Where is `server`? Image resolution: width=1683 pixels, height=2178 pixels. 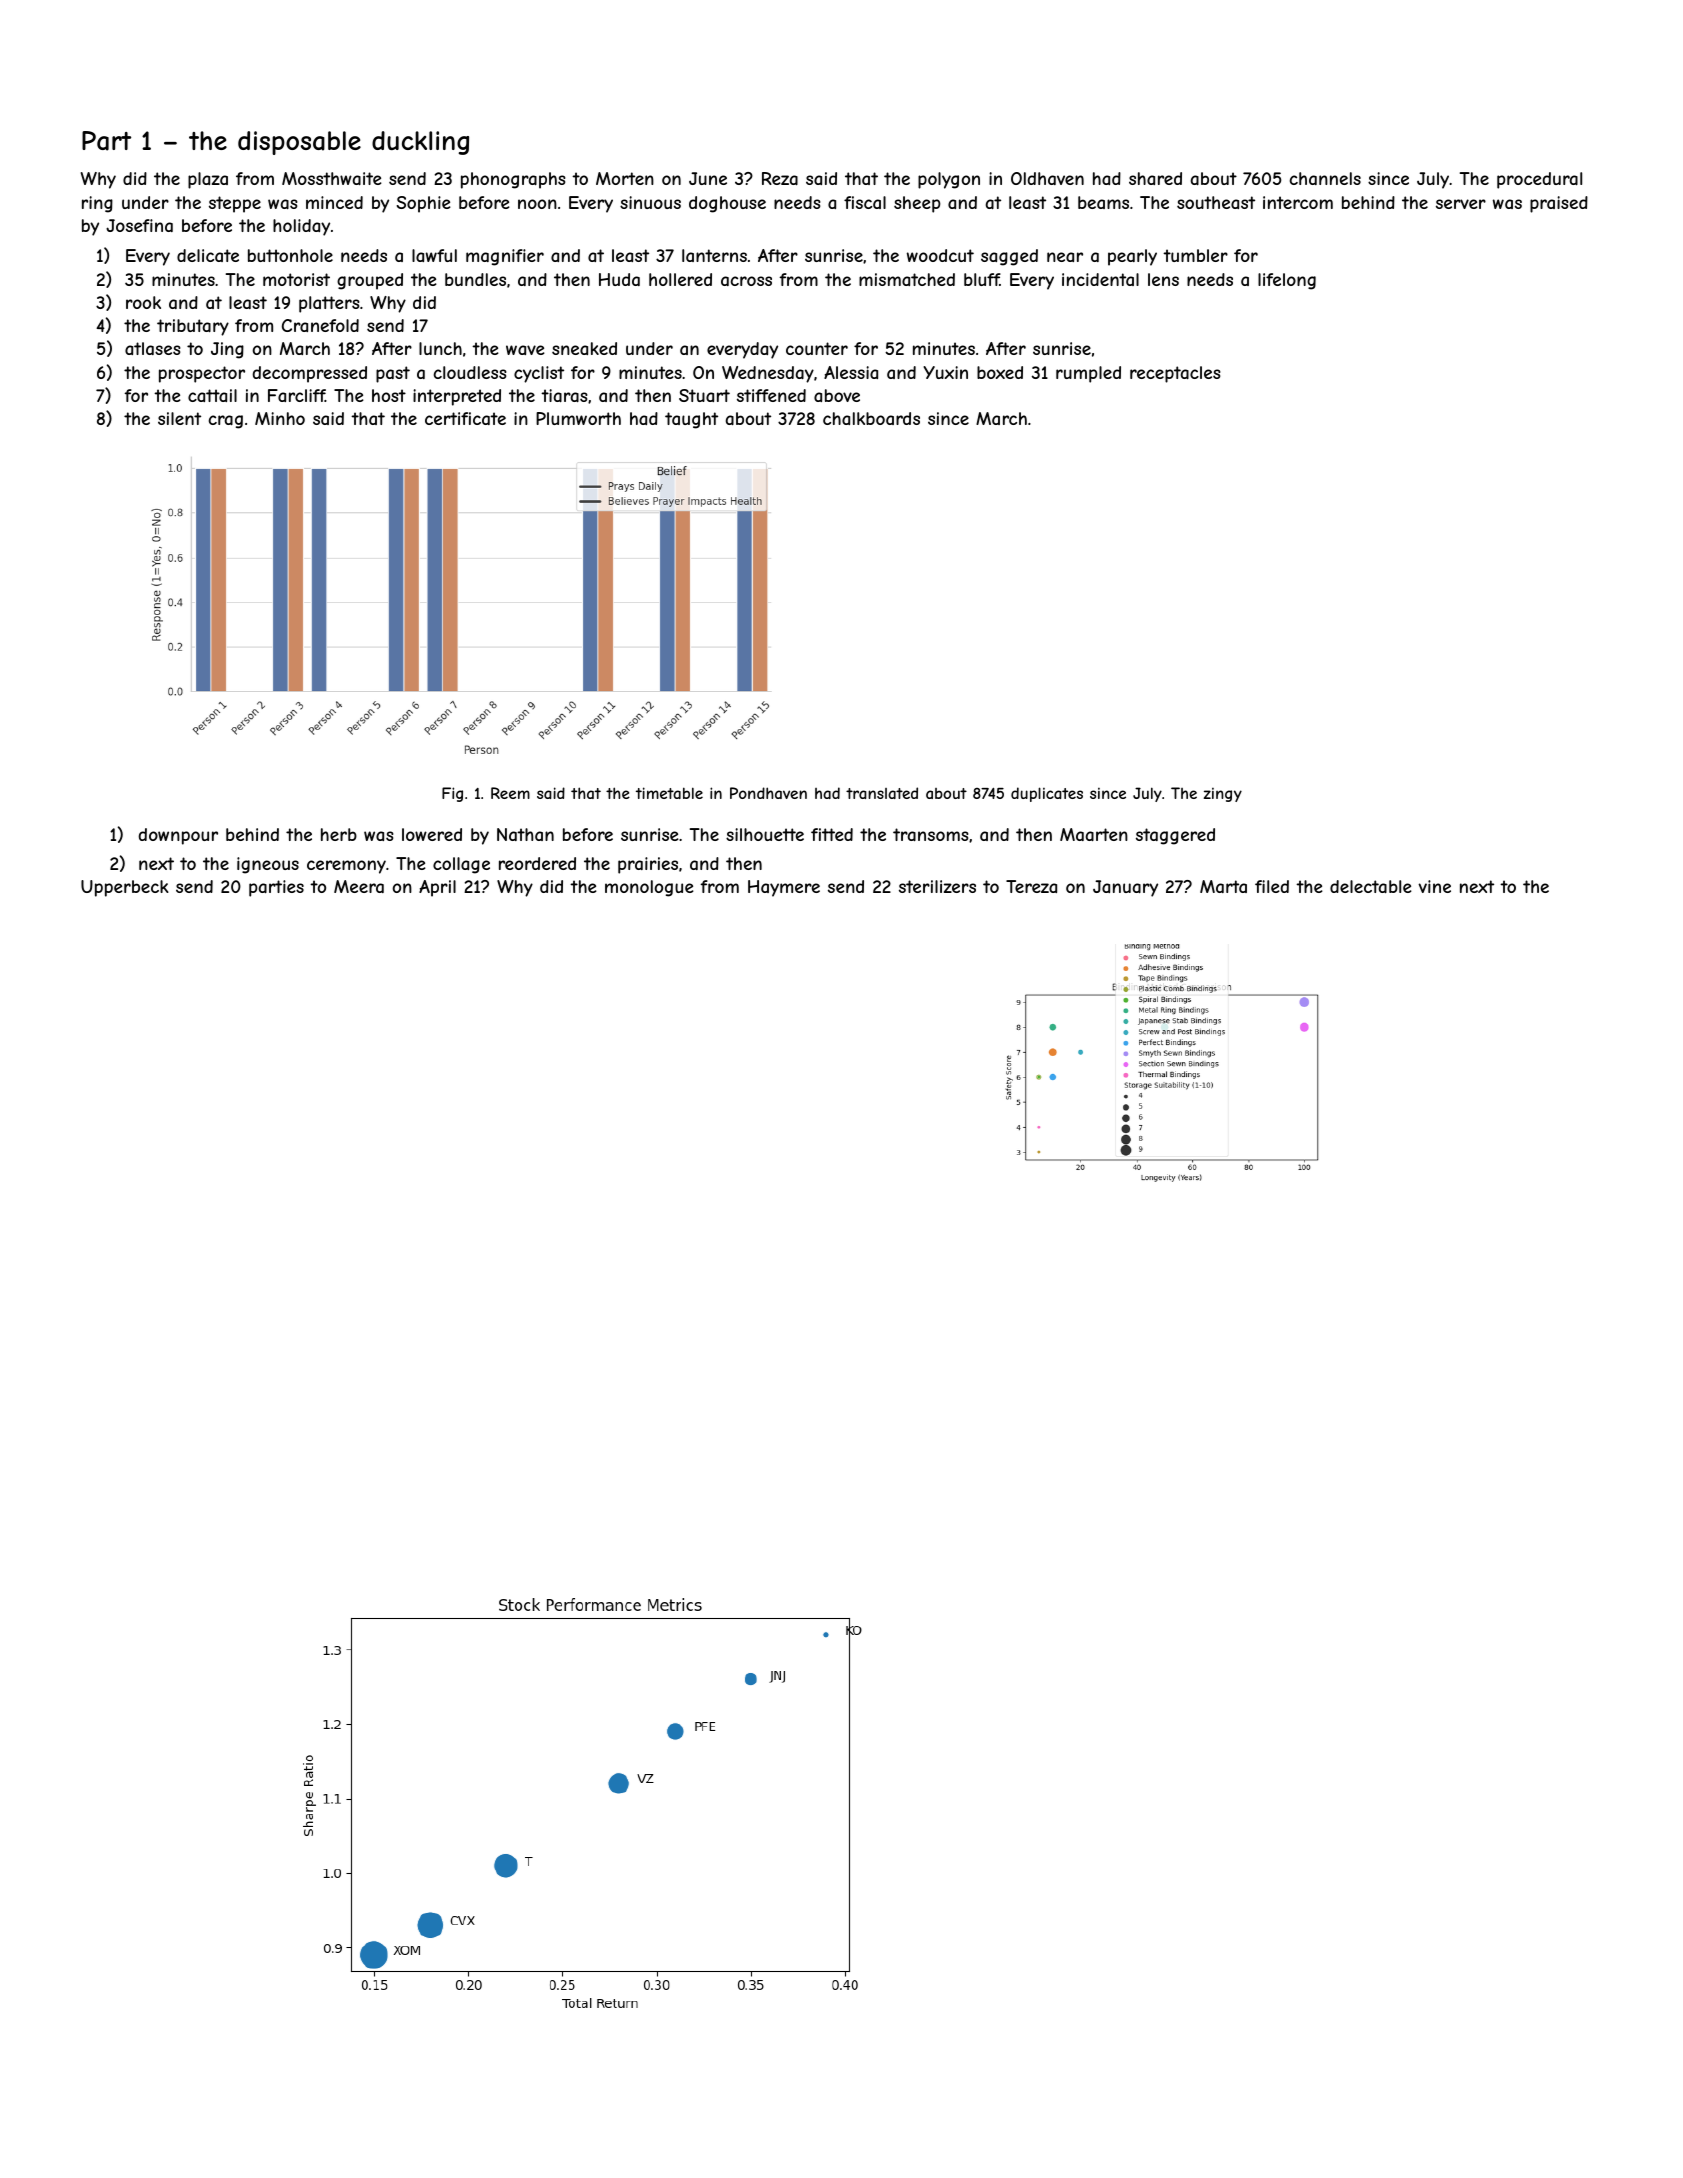 server is located at coordinates (1461, 204).
